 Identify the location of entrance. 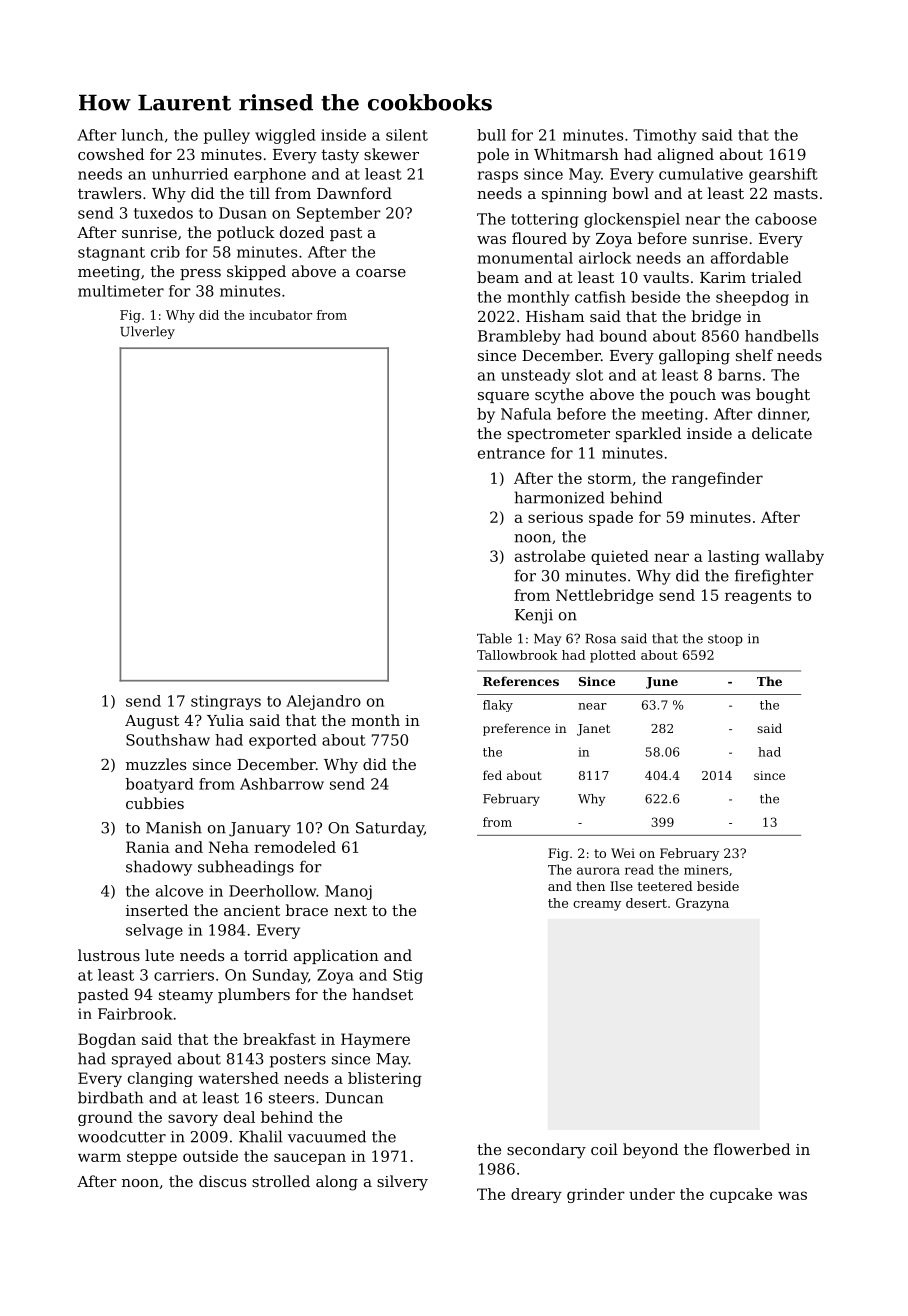
(511, 453).
